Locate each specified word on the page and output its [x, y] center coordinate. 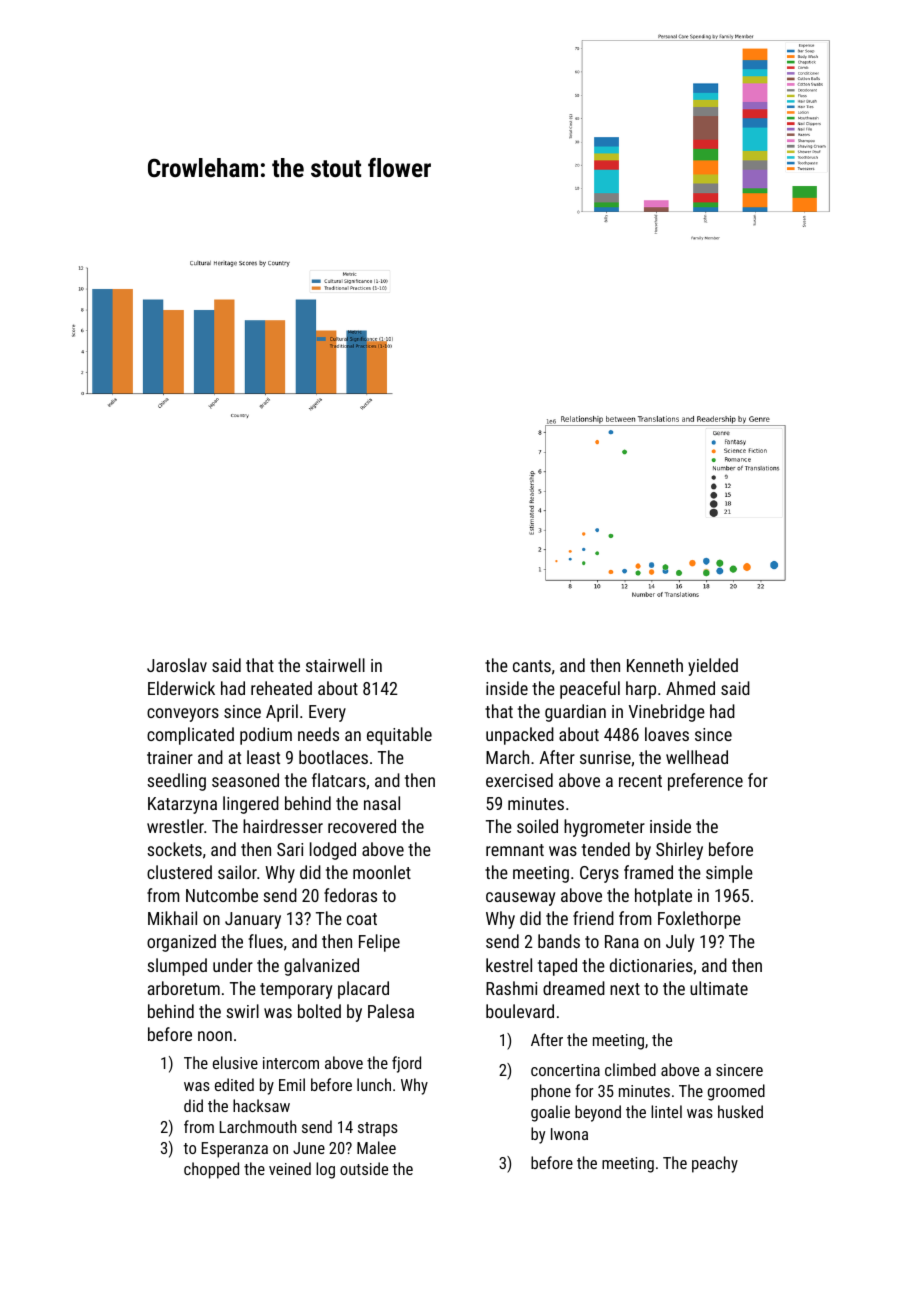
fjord [406, 1064]
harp [641, 690]
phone [551, 1092]
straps [378, 1129]
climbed [630, 1069]
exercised [519, 780]
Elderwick [181, 688]
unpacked [520, 736]
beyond [598, 1113]
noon [215, 1036]
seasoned [245, 780]
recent [640, 781]
